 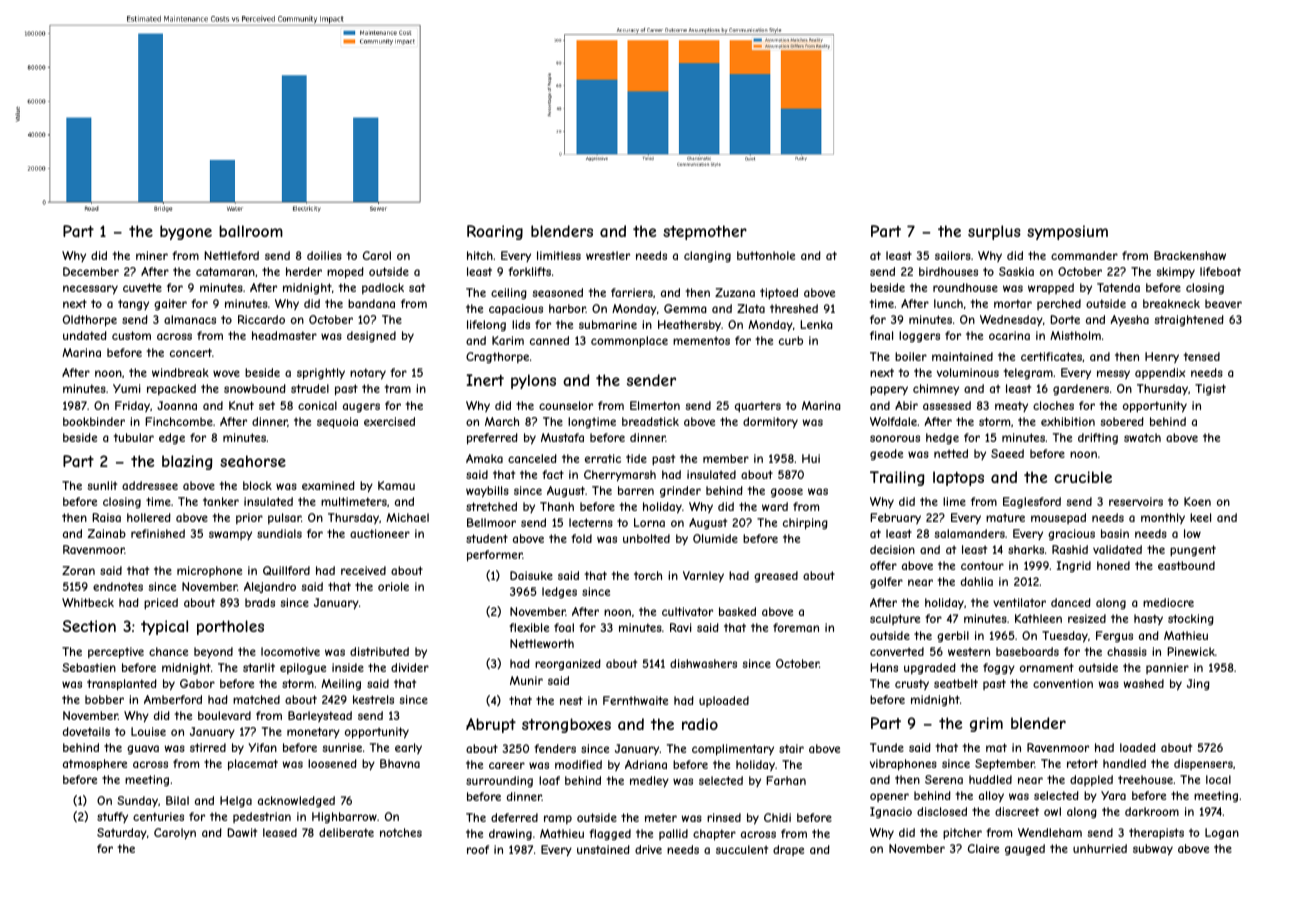 What do you see at coordinates (492, 439) in the image?
I see `preferred` at bounding box center [492, 439].
